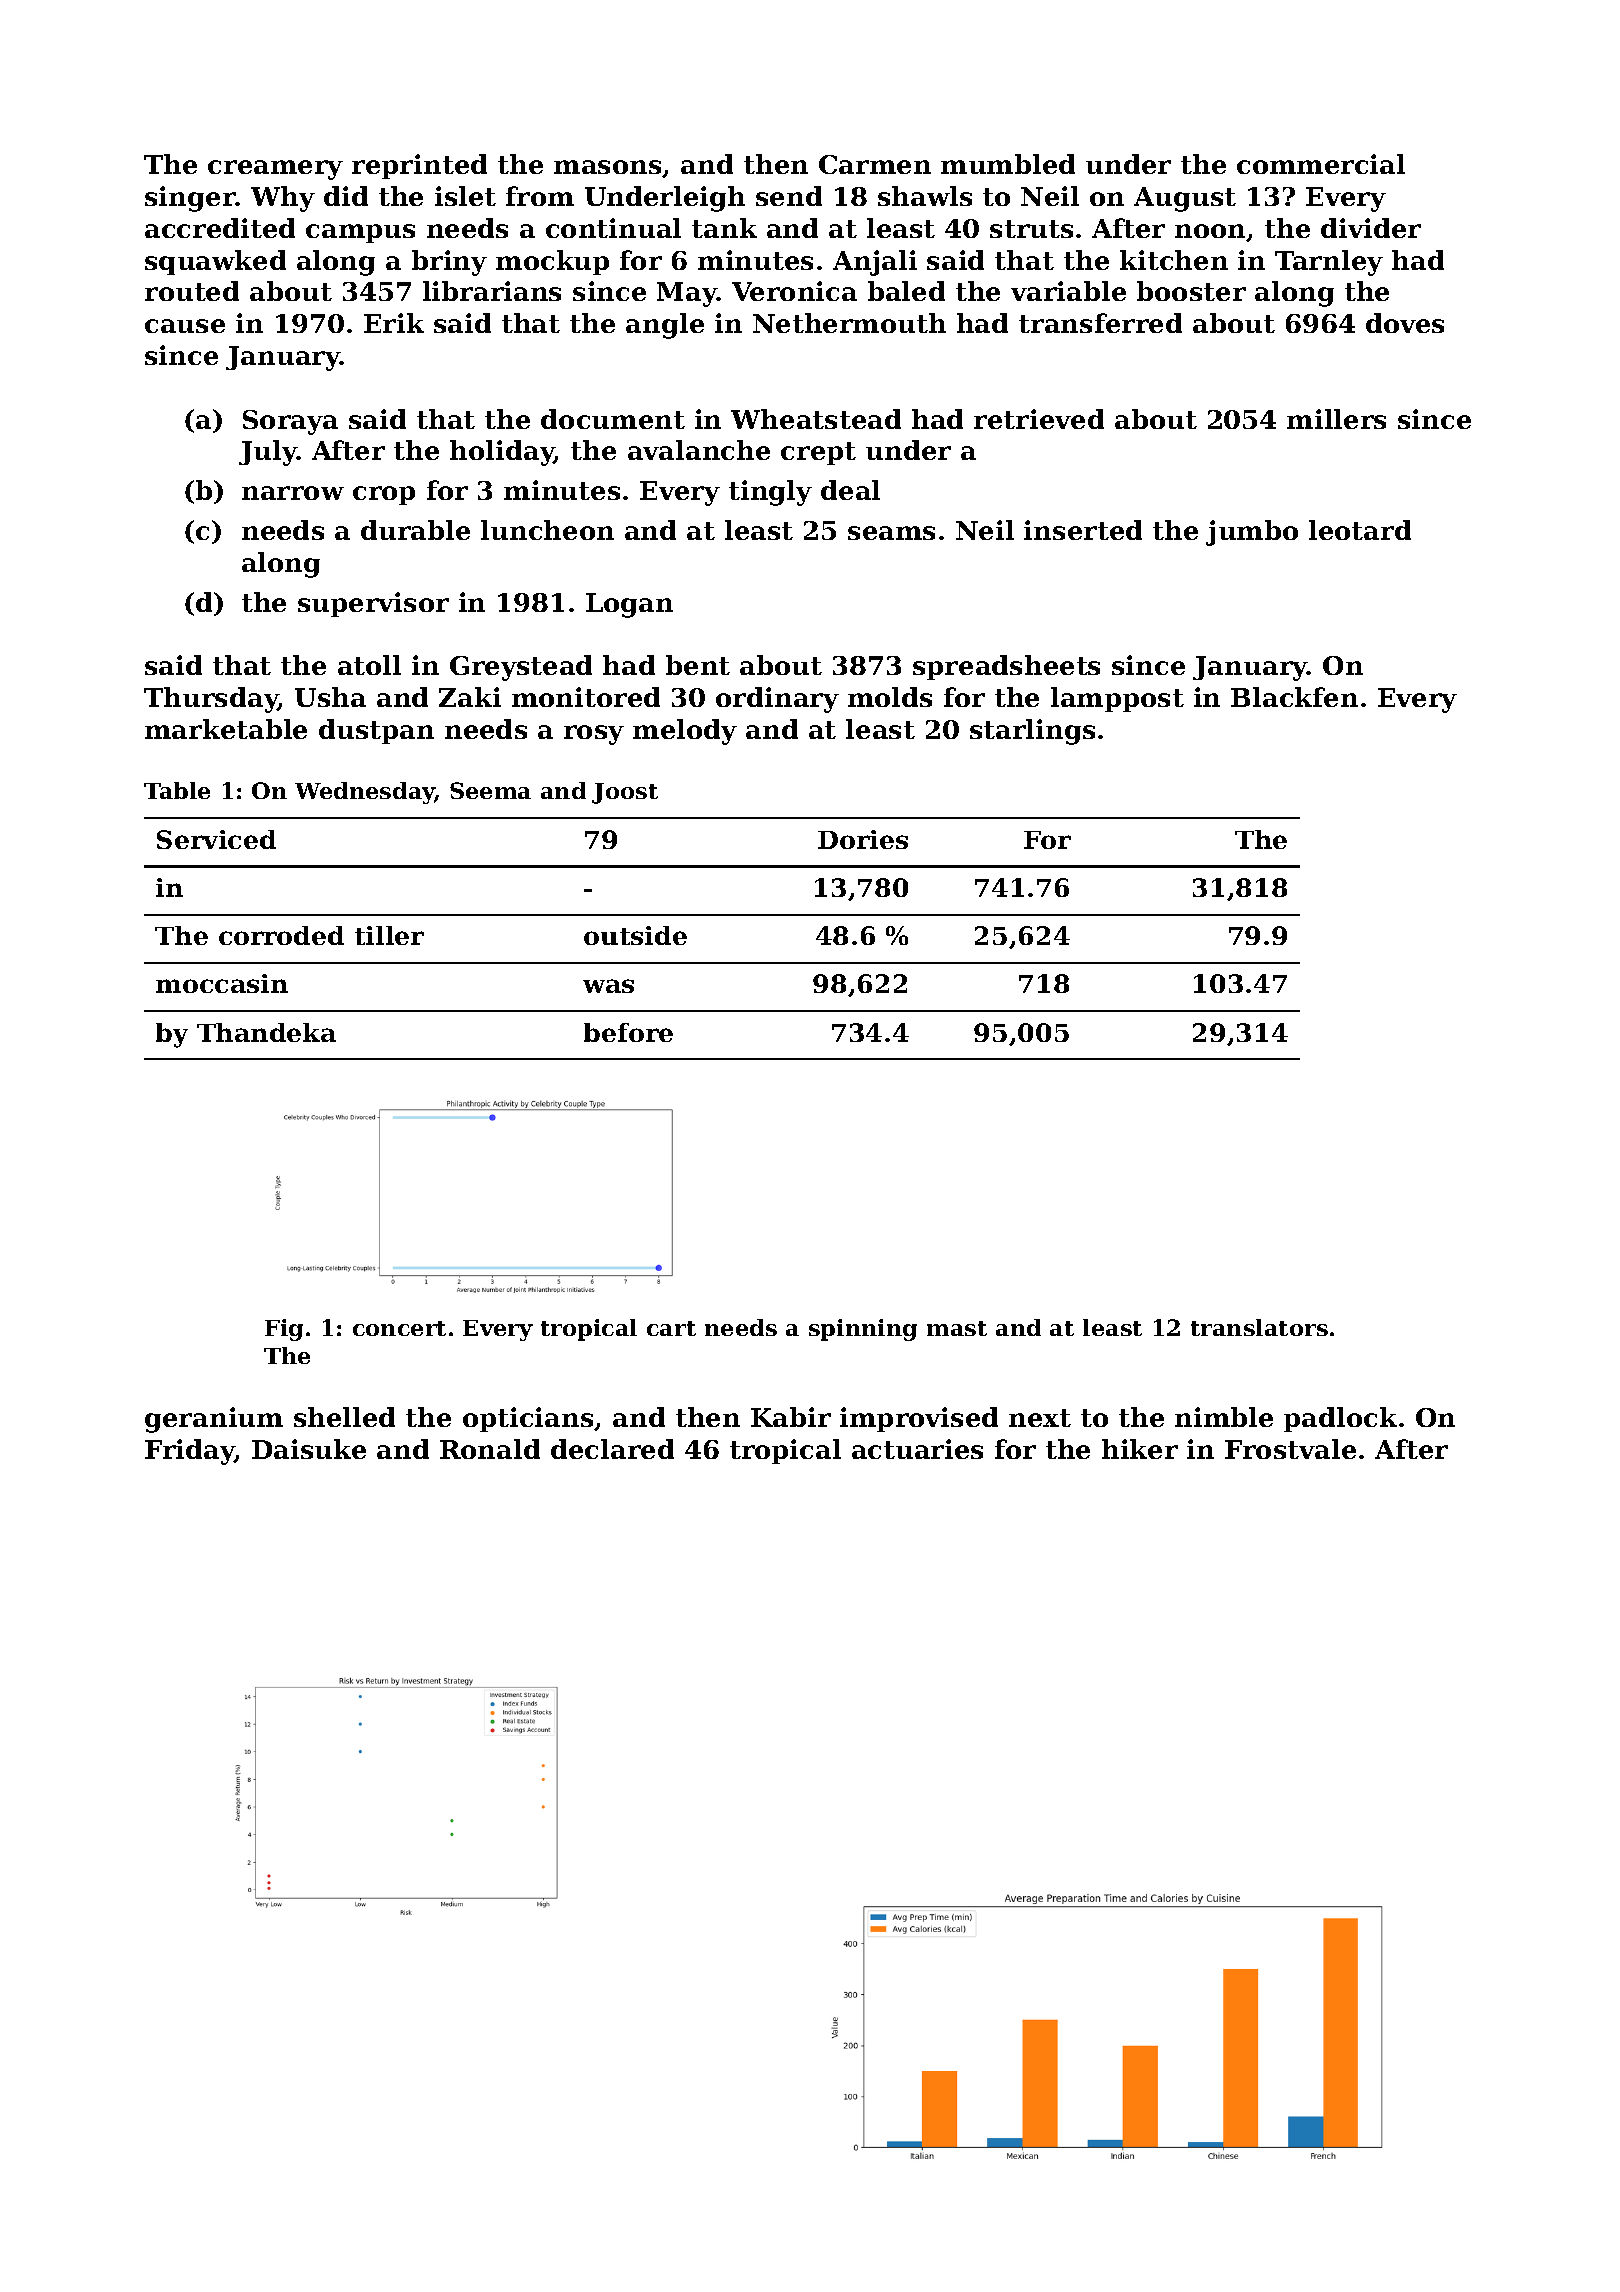 The image size is (1620, 2292). What do you see at coordinates (863, 839) in the screenshot?
I see `Dories` at bounding box center [863, 839].
